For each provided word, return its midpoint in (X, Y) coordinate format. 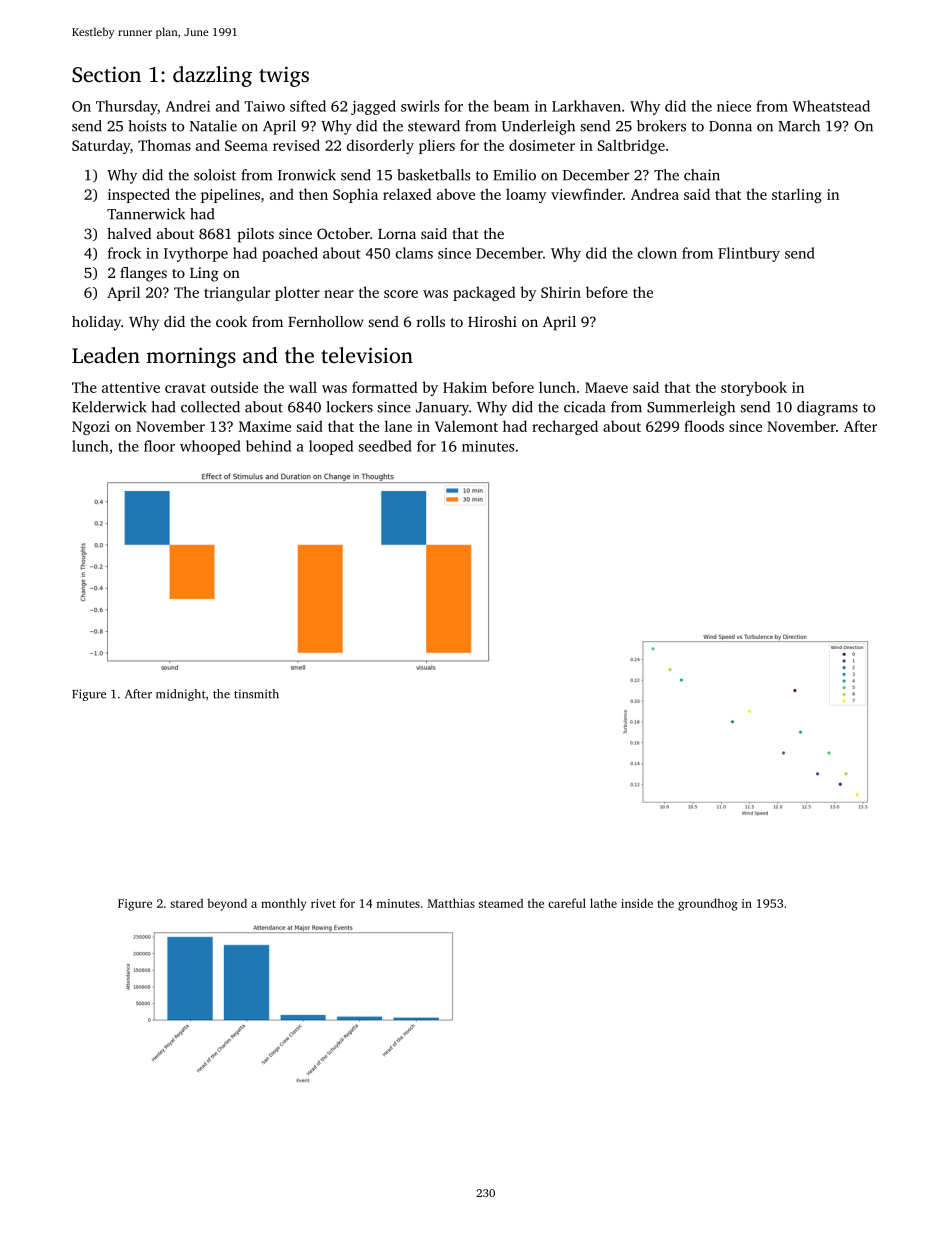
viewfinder (587, 194)
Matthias (451, 903)
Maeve (606, 387)
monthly (283, 904)
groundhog (708, 904)
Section (106, 74)
